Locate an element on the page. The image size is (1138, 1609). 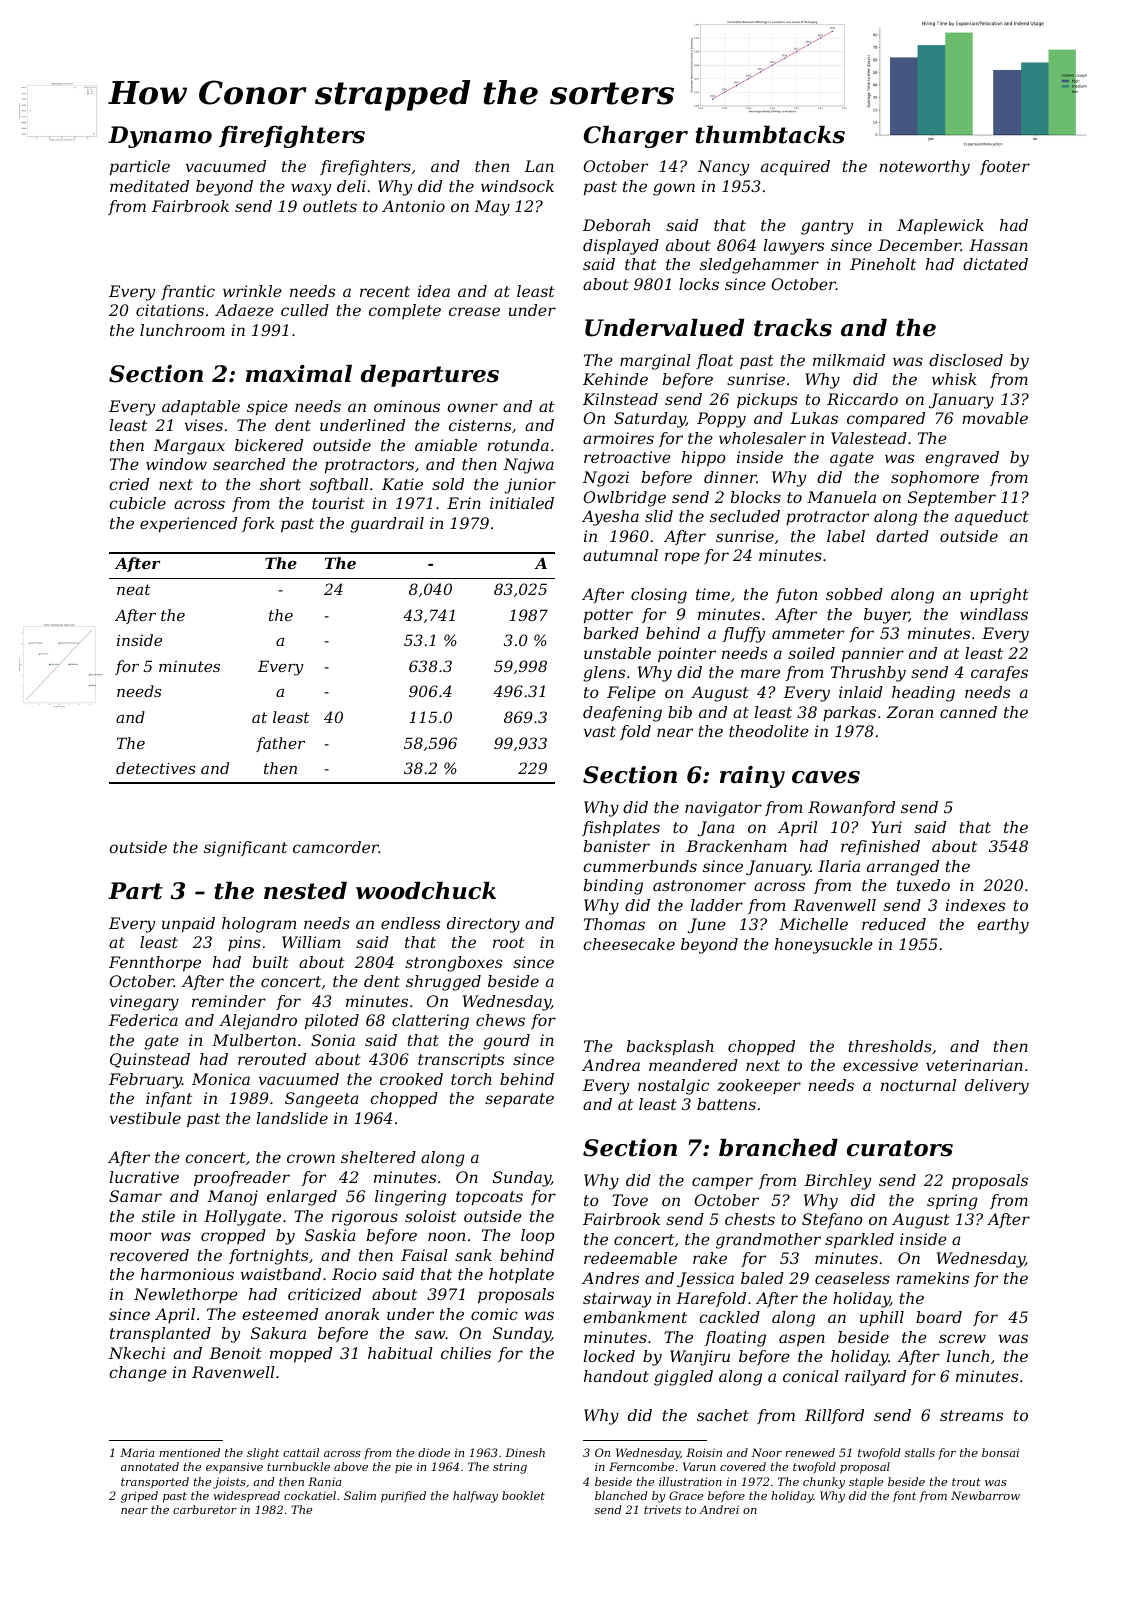
Salim is located at coordinates (360, 1495).
